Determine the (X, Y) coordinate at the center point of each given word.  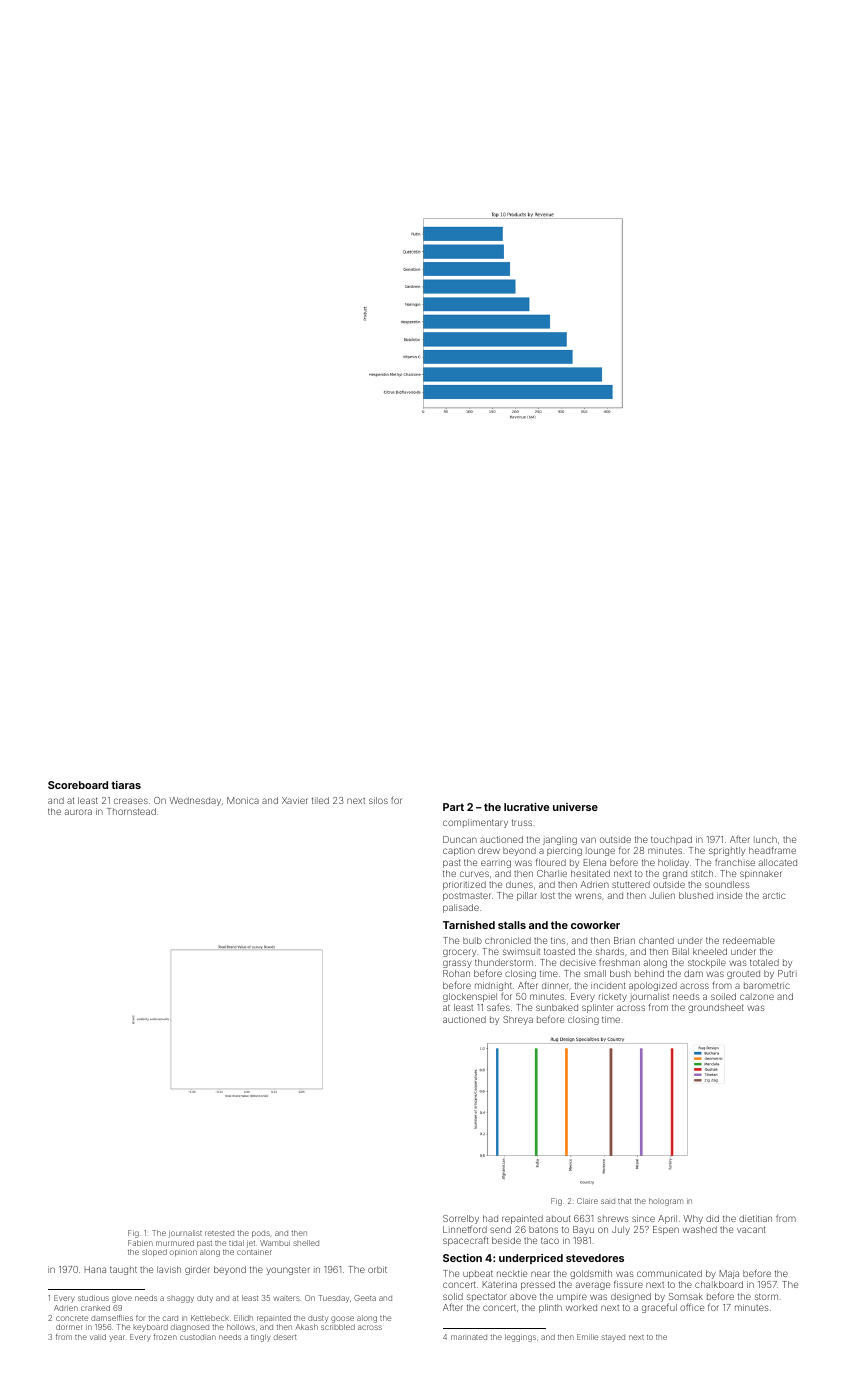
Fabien (140, 1243)
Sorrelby (461, 1219)
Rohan (456, 973)
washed (700, 1229)
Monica (243, 800)
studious (93, 1298)
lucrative (526, 807)
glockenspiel (470, 997)
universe (575, 807)
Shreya (518, 1020)
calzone (757, 996)
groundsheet (716, 1008)
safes (498, 1007)
